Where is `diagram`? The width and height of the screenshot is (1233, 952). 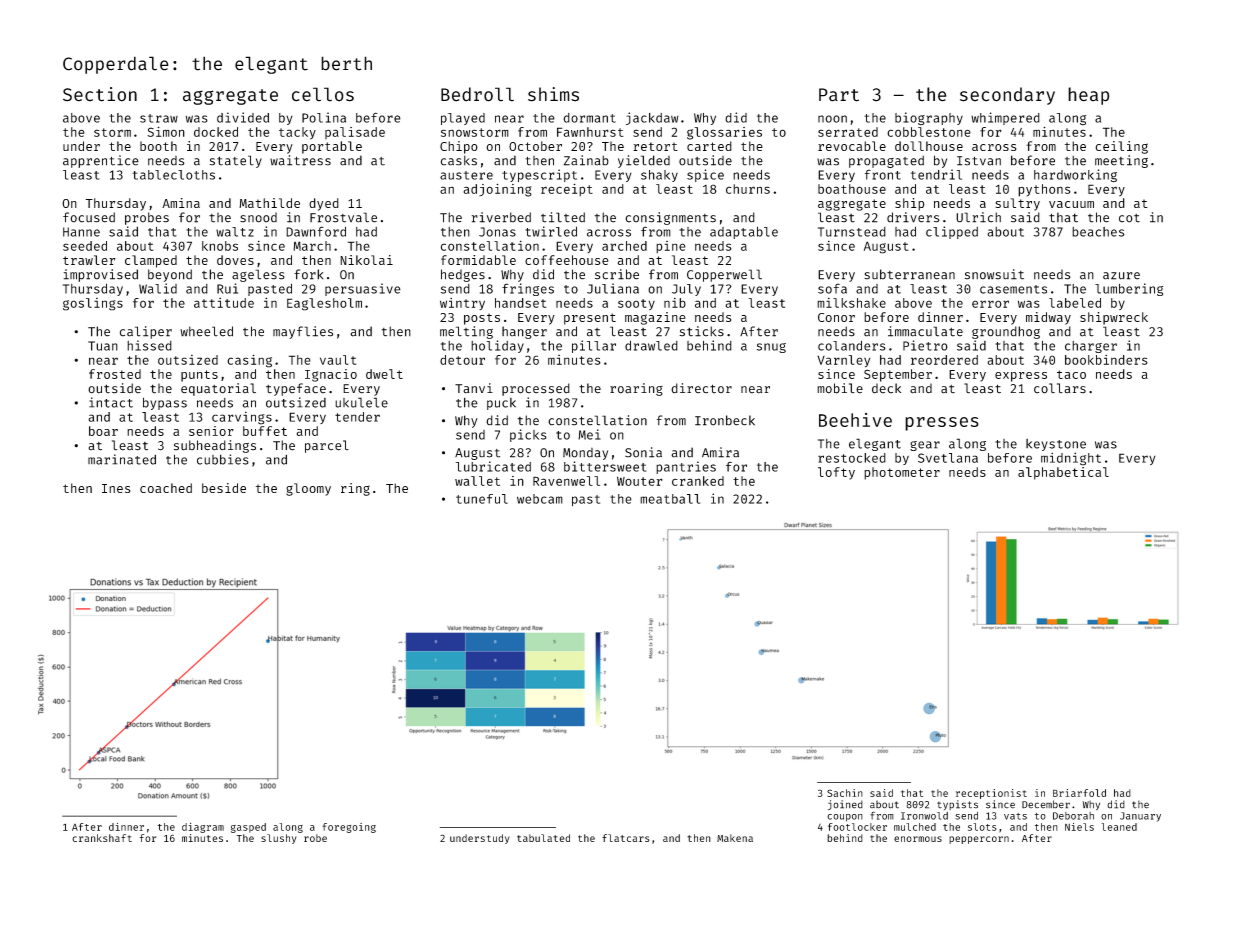 diagram is located at coordinates (203, 828).
